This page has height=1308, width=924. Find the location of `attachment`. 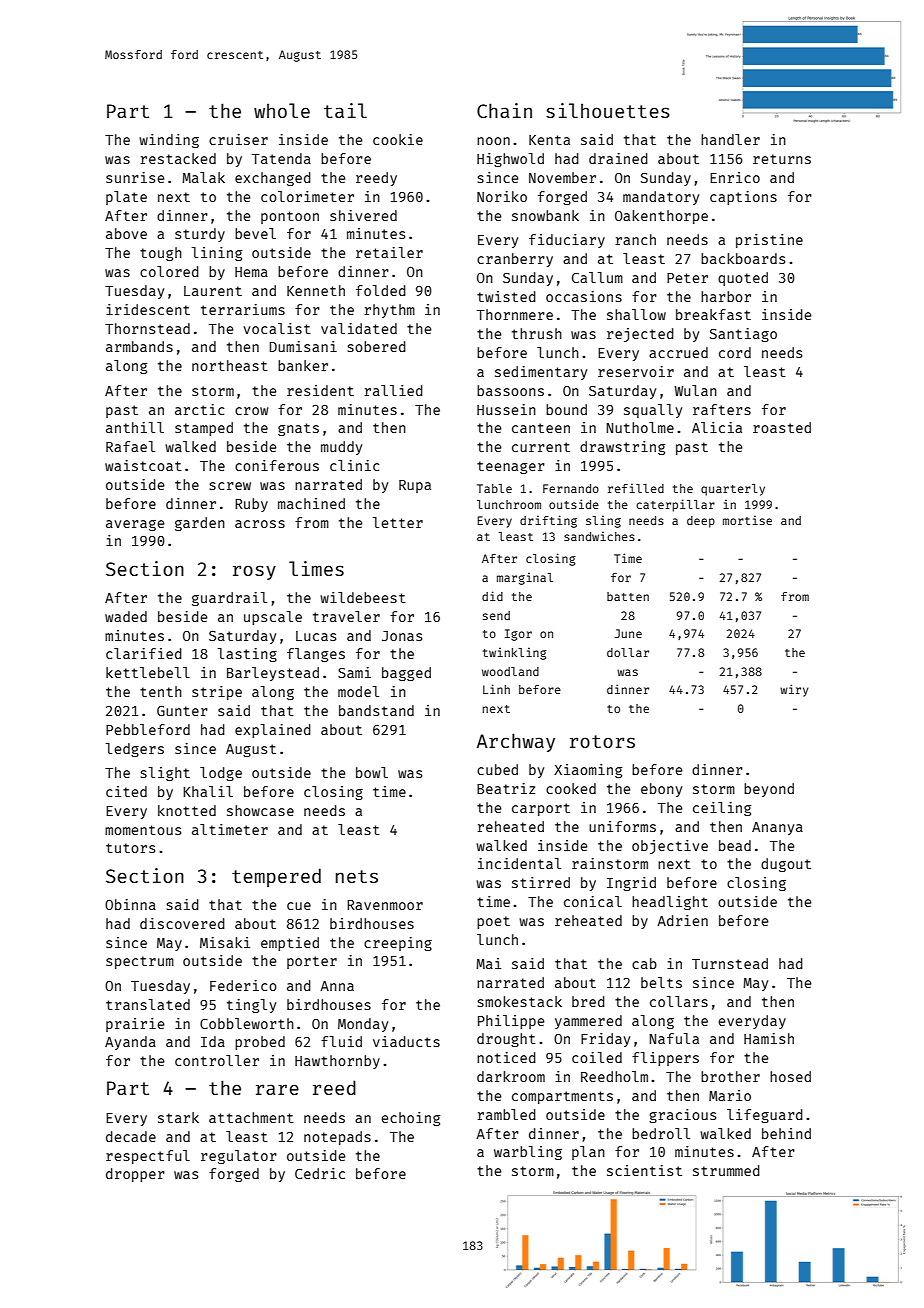

attachment is located at coordinates (251, 1117).
